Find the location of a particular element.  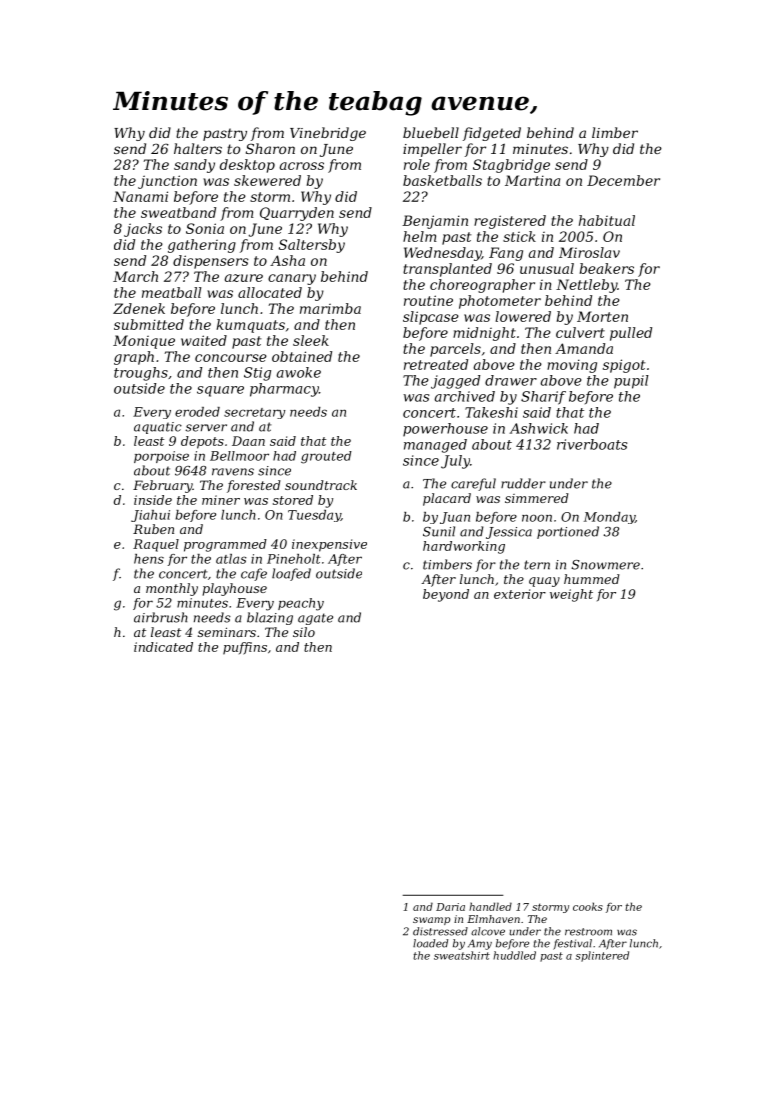

Nanami is located at coordinates (140, 196).
